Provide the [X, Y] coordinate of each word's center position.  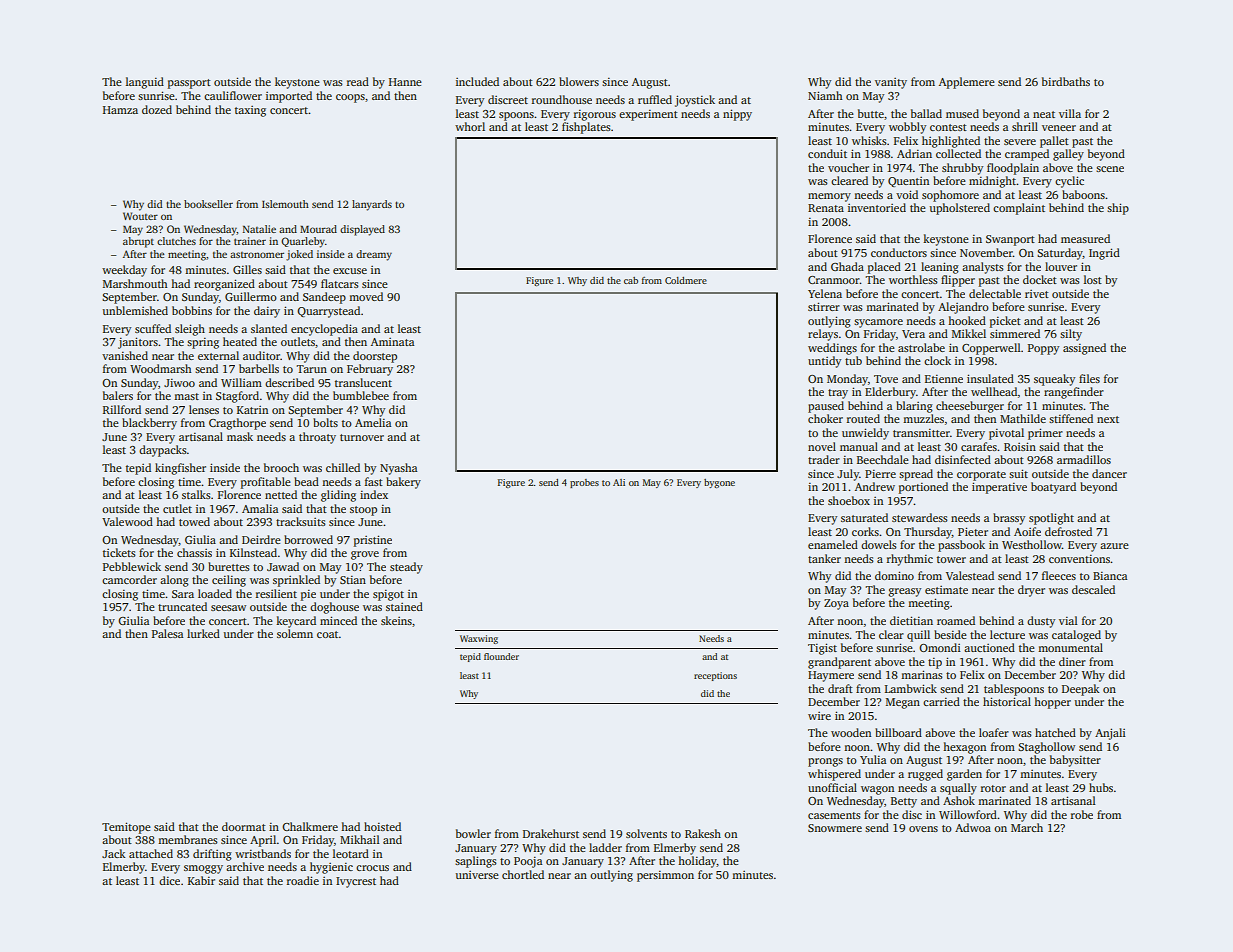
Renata [826, 208]
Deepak [1081, 690]
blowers [579, 81]
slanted [269, 328]
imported [289, 97]
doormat [244, 826]
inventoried [877, 207]
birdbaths [1066, 81]
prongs [825, 762]
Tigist [822, 649]
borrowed [308, 539]
